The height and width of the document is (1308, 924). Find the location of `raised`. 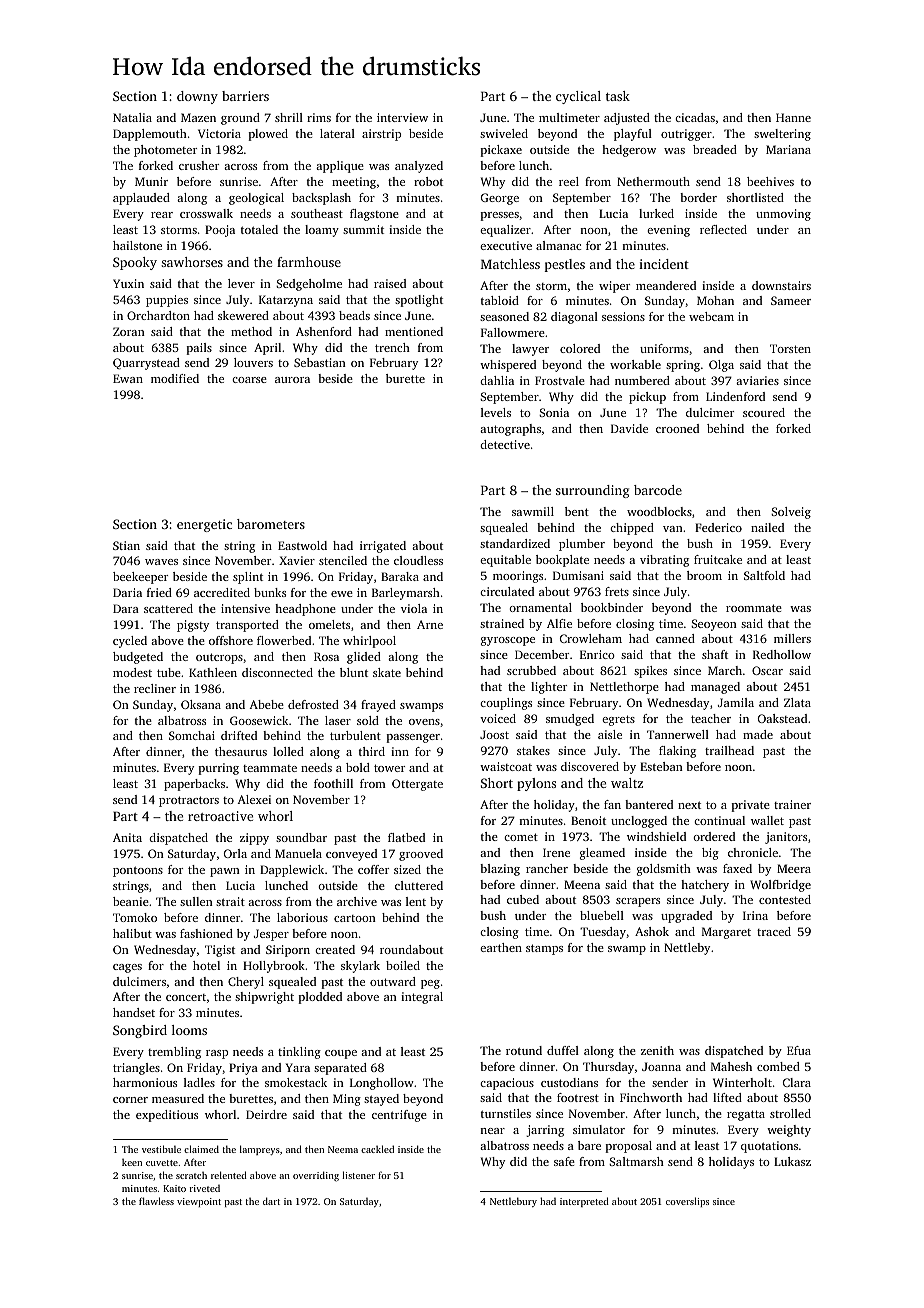

raised is located at coordinates (390, 283).
